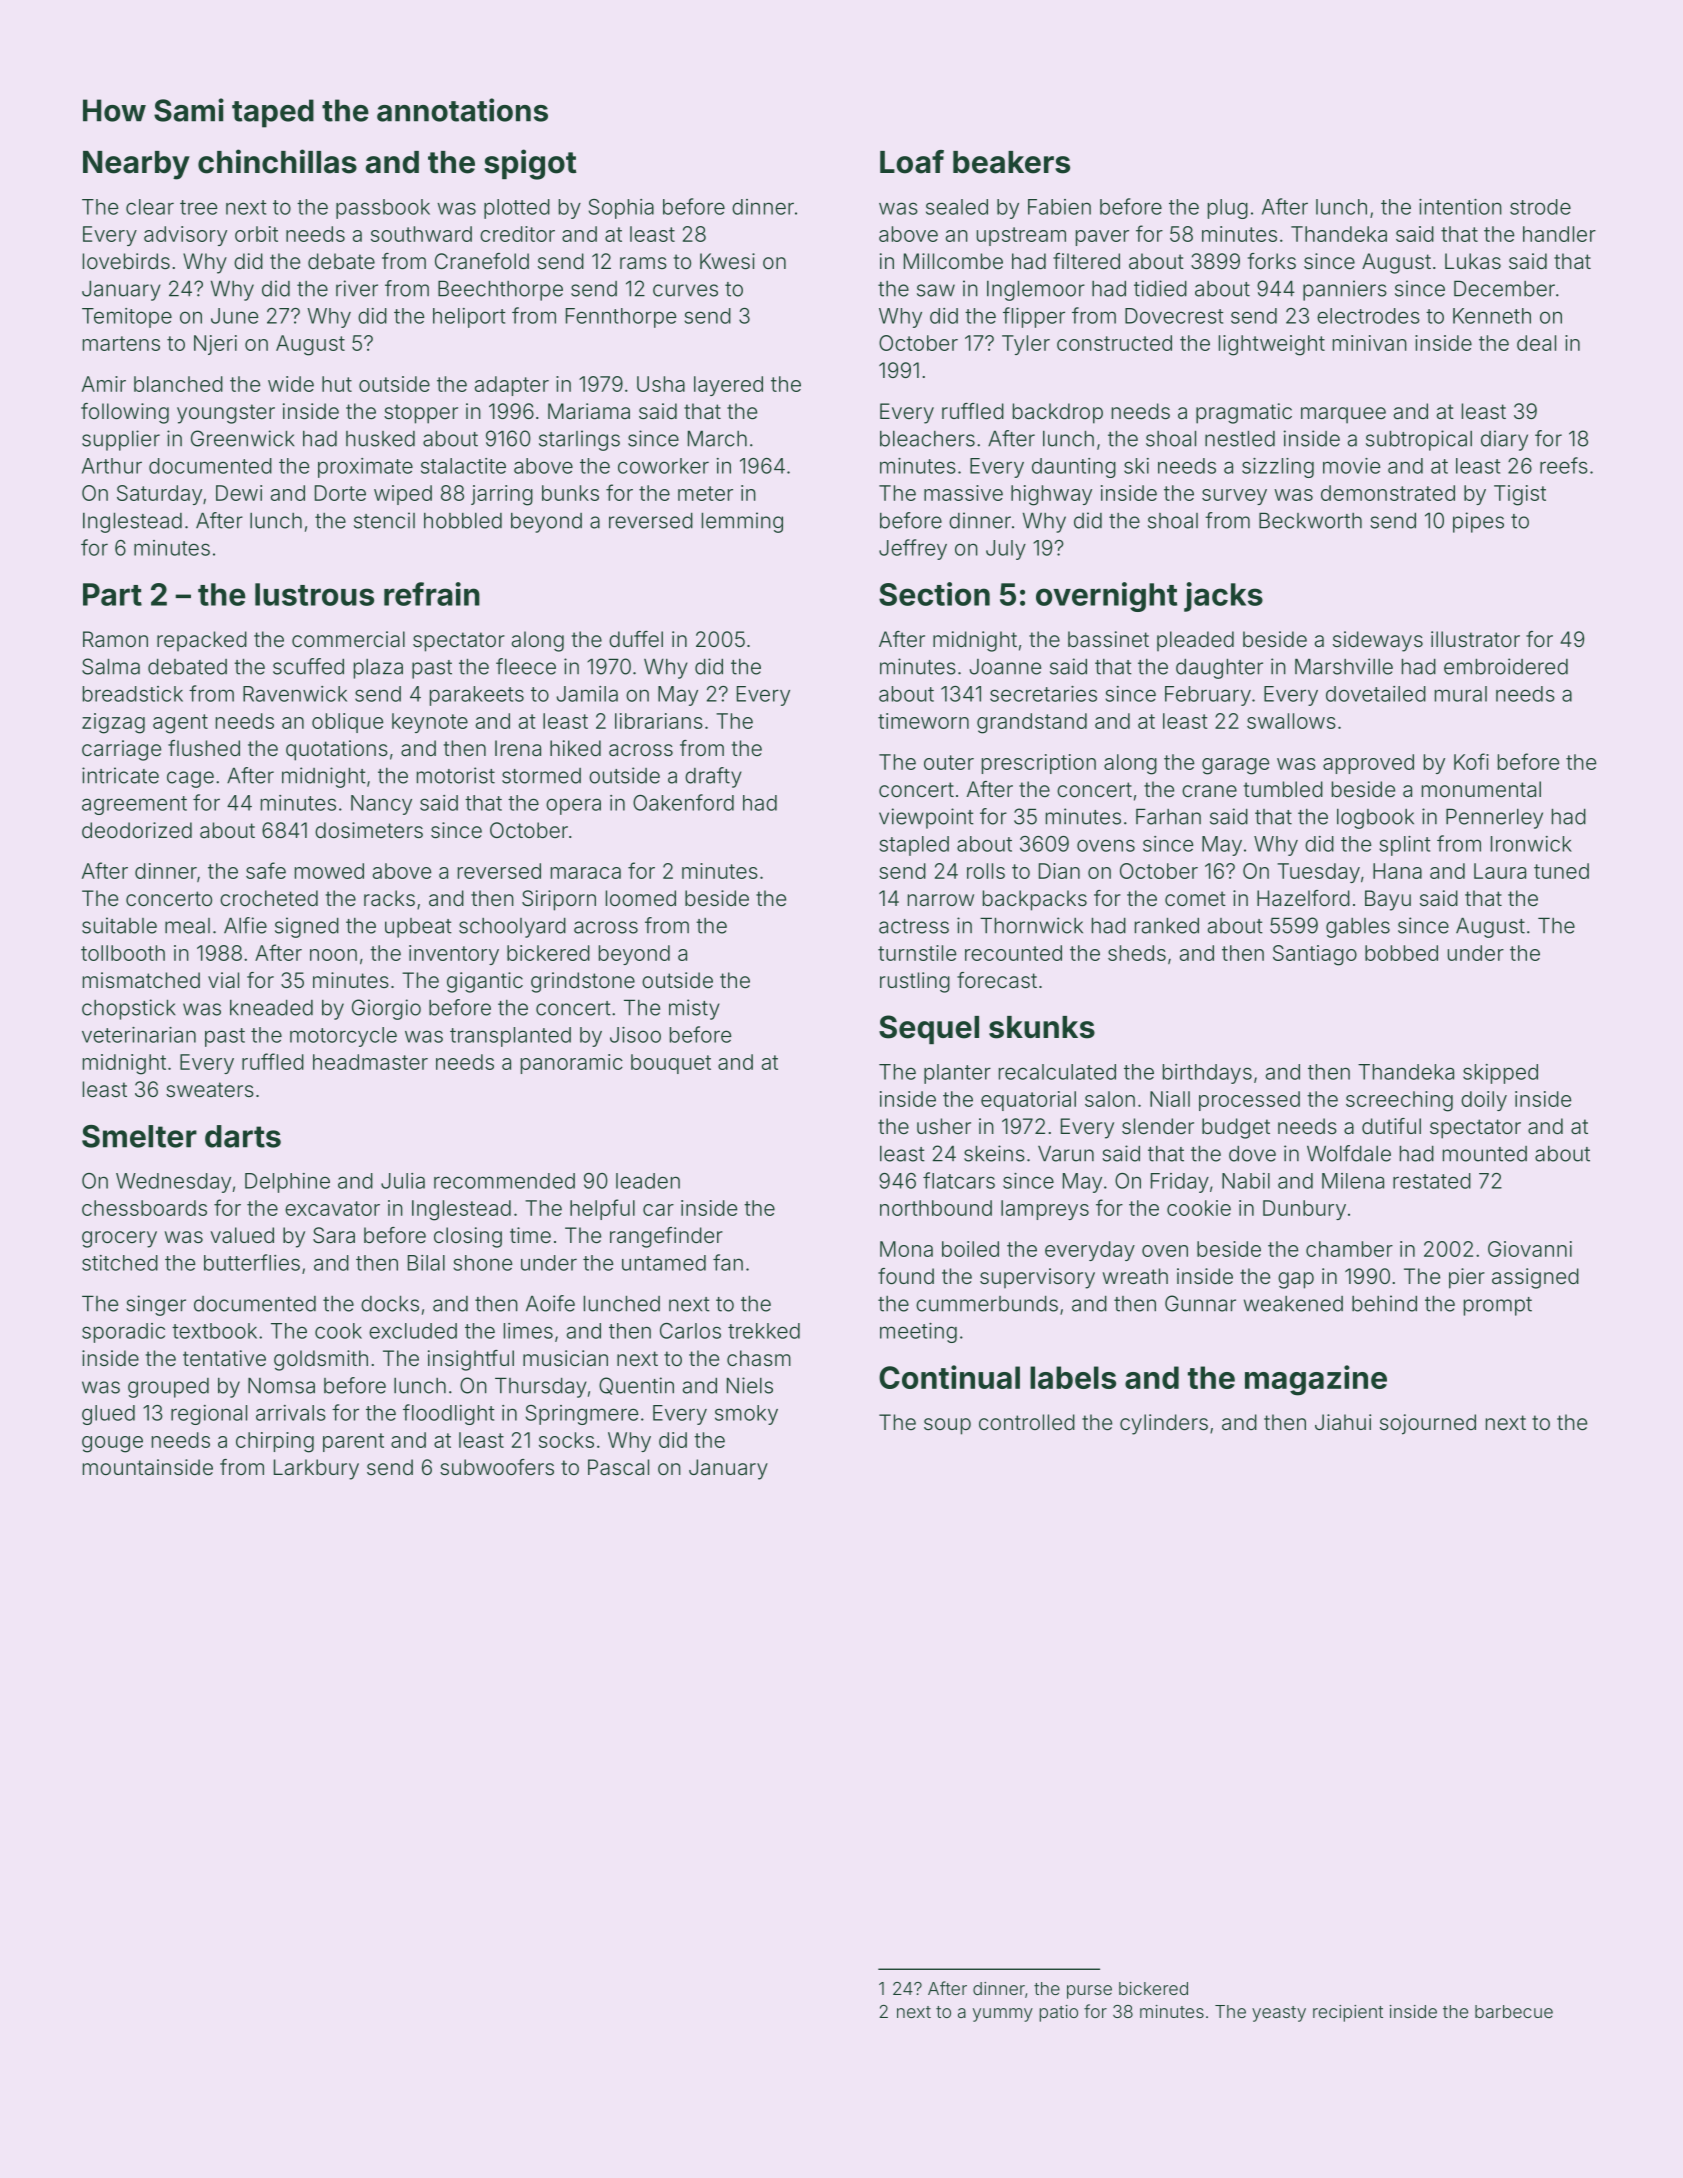 The image size is (1683, 2178). Describe the element at coordinates (1059, 2013) in the screenshot. I see `patio` at that location.
